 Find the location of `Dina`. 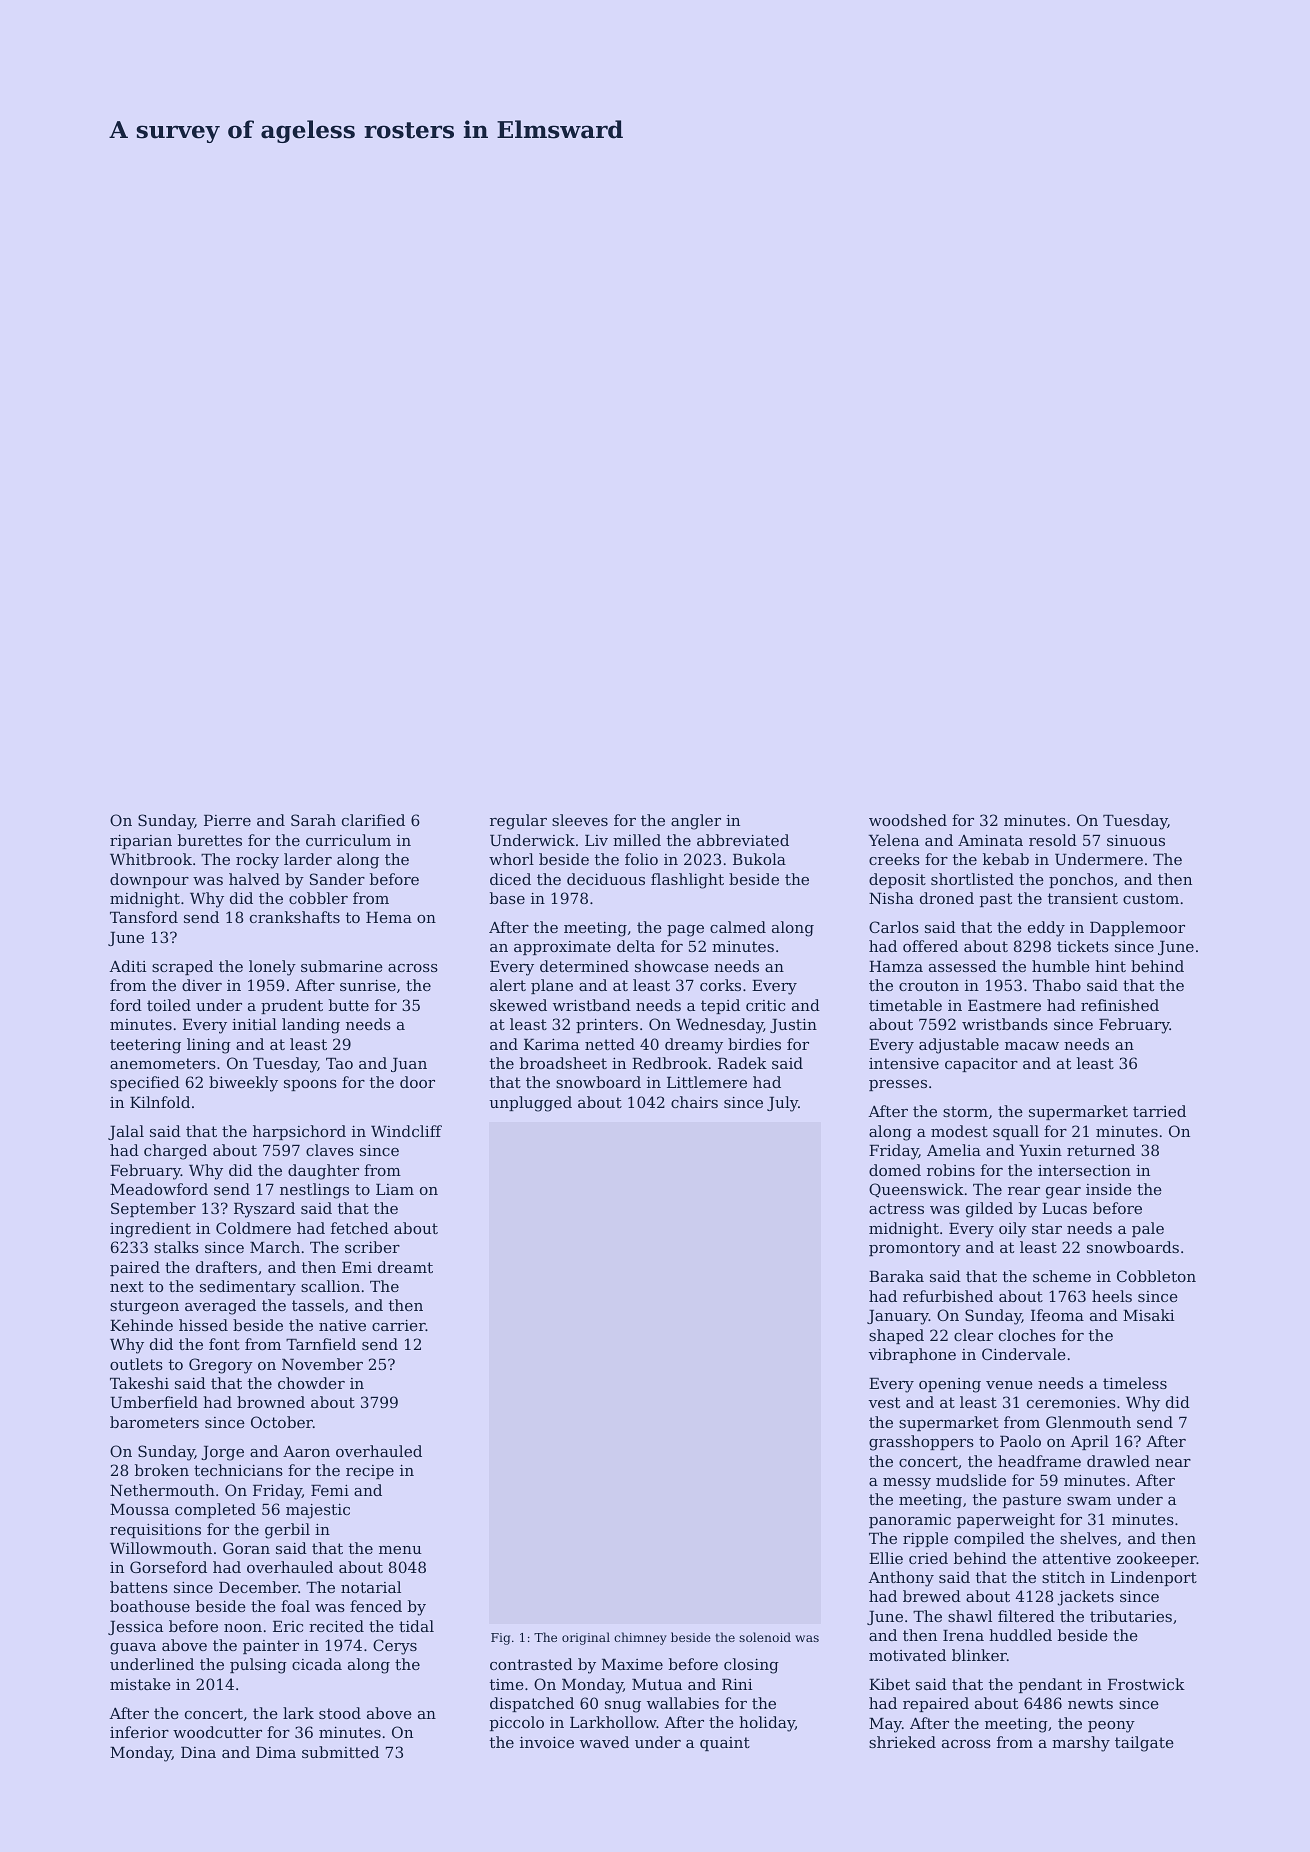

Dina is located at coordinates (198, 1752).
